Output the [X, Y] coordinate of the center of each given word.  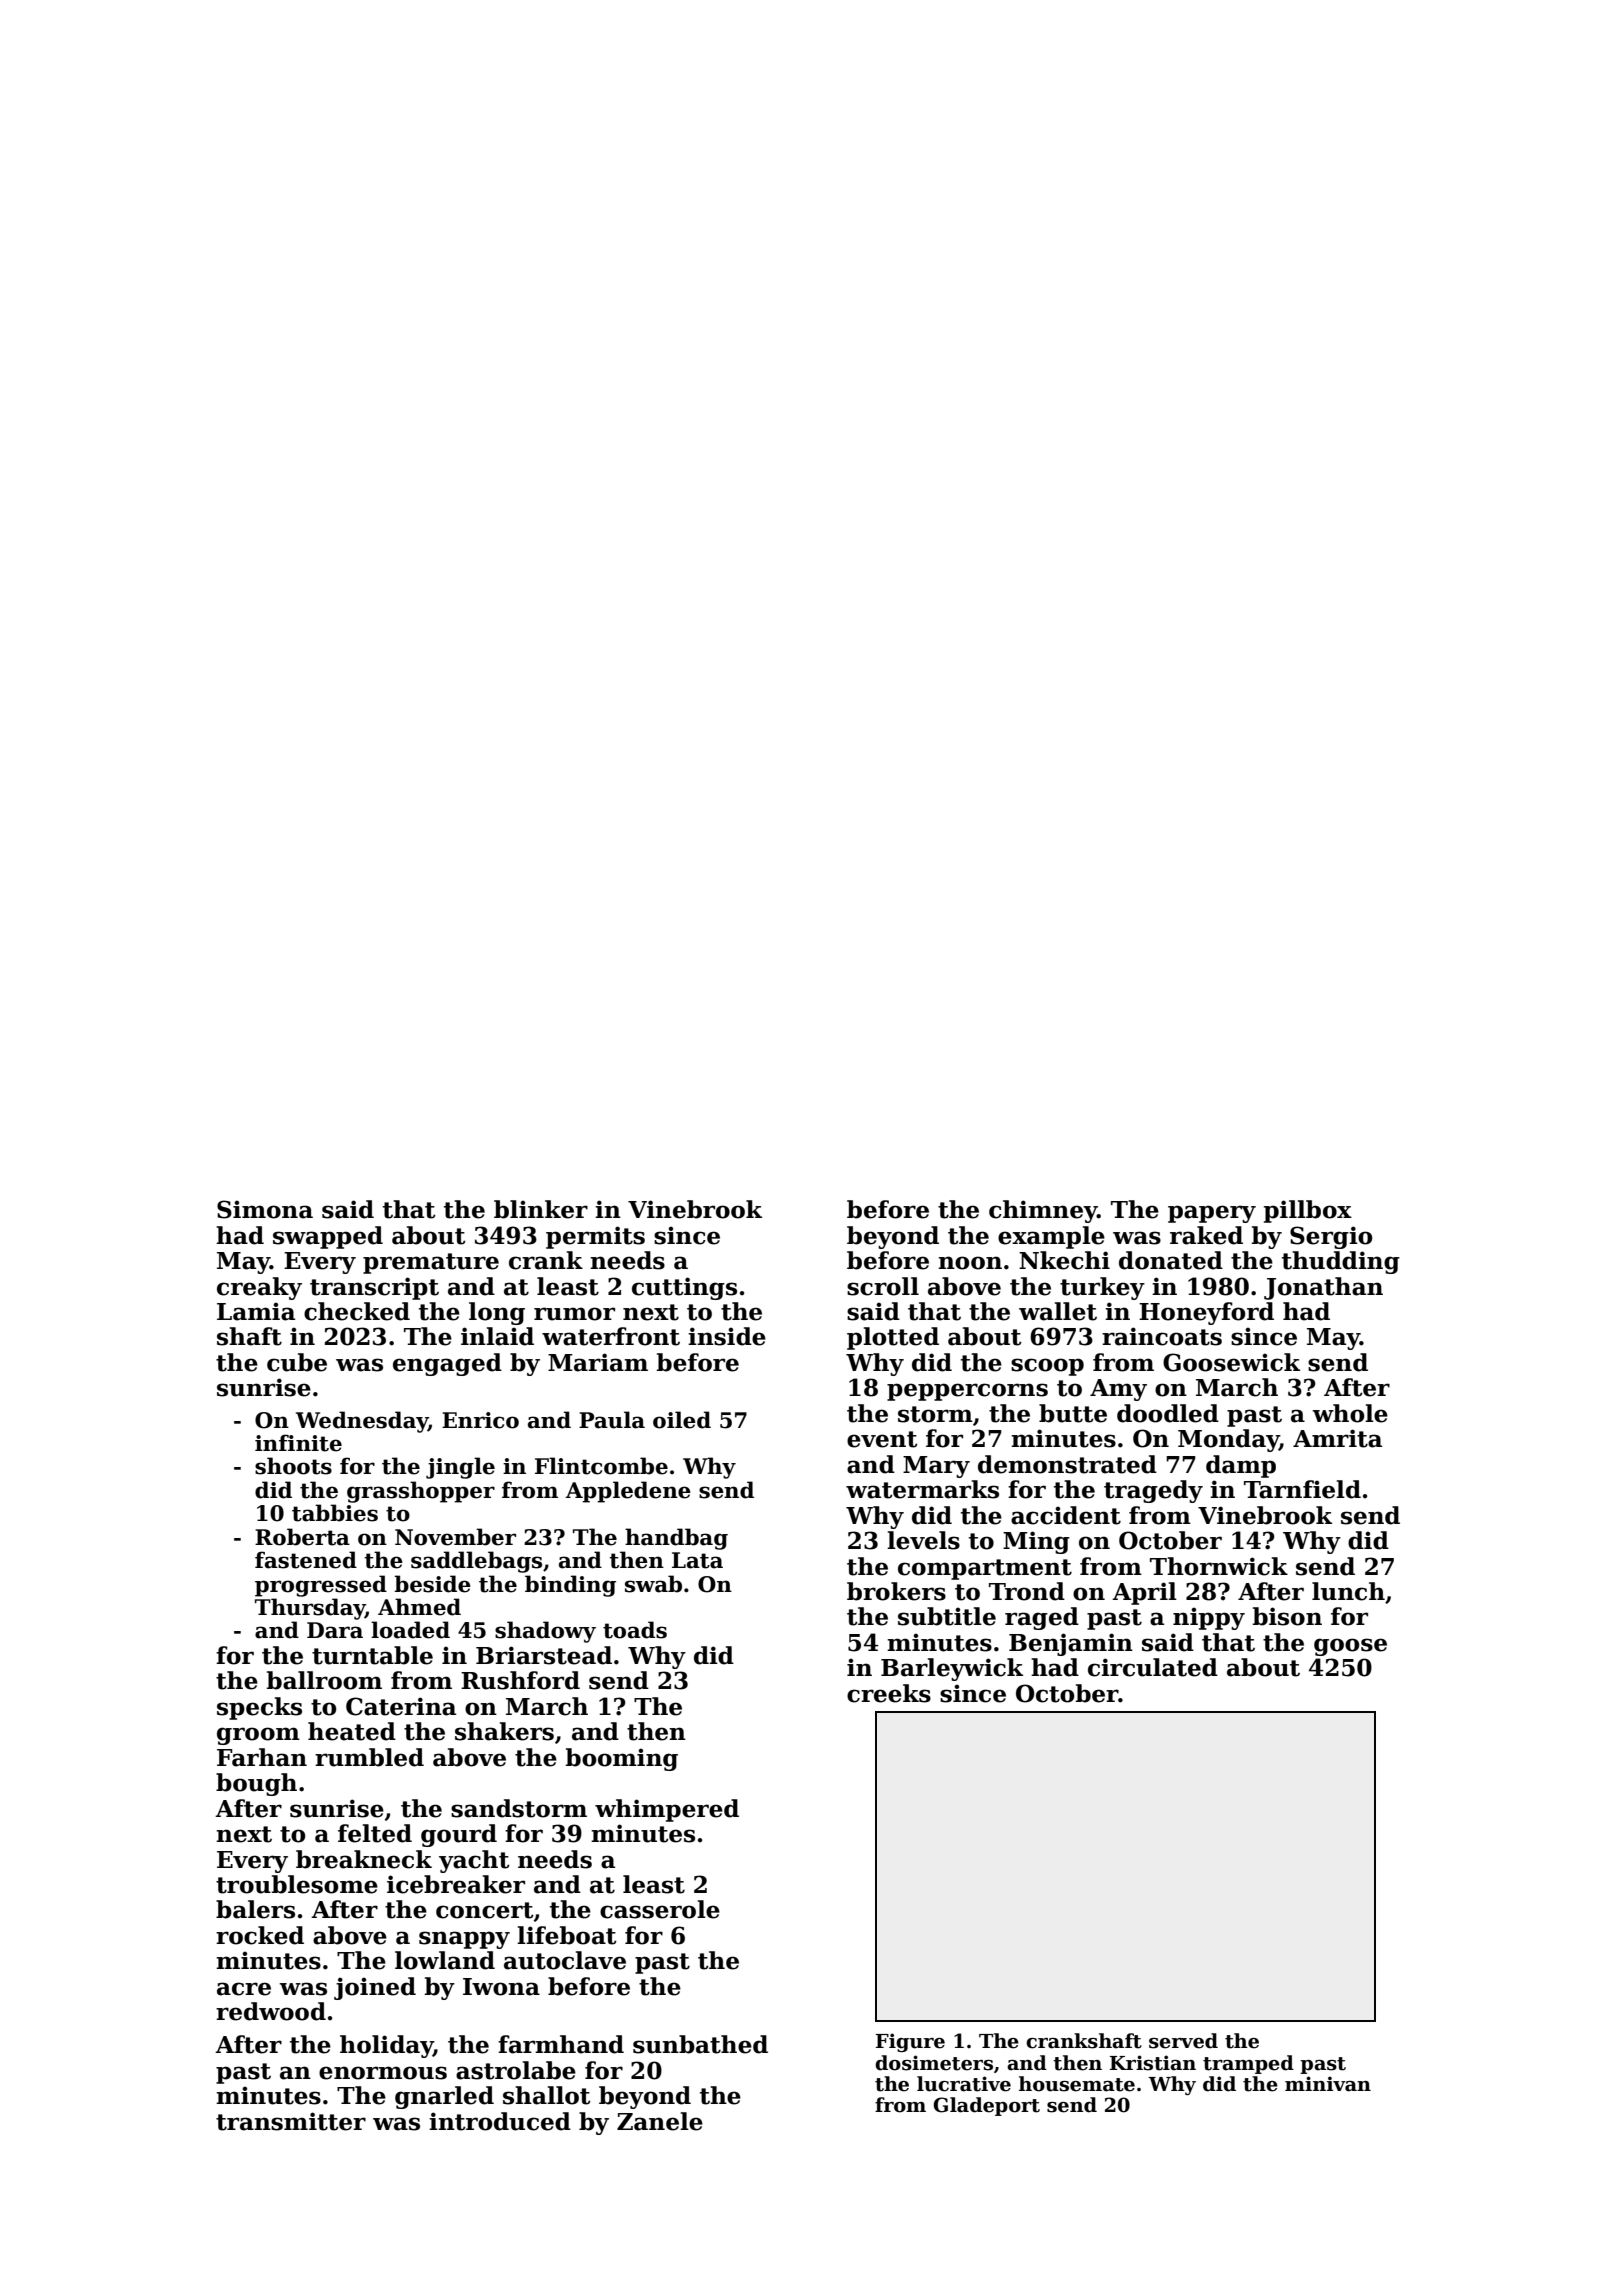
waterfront [611, 1336]
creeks [889, 1693]
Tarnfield [1302, 1489]
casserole [660, 1909]
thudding [1341, 1262]
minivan [1328, 2084]
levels [923, 1540]
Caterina [401, 1706]
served [1183, 2041]
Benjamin [1071, 1644]
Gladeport [986, 2106]
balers [255, 1909]
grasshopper [421, 1492]
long [497, 1313]
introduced [500, 2121]
